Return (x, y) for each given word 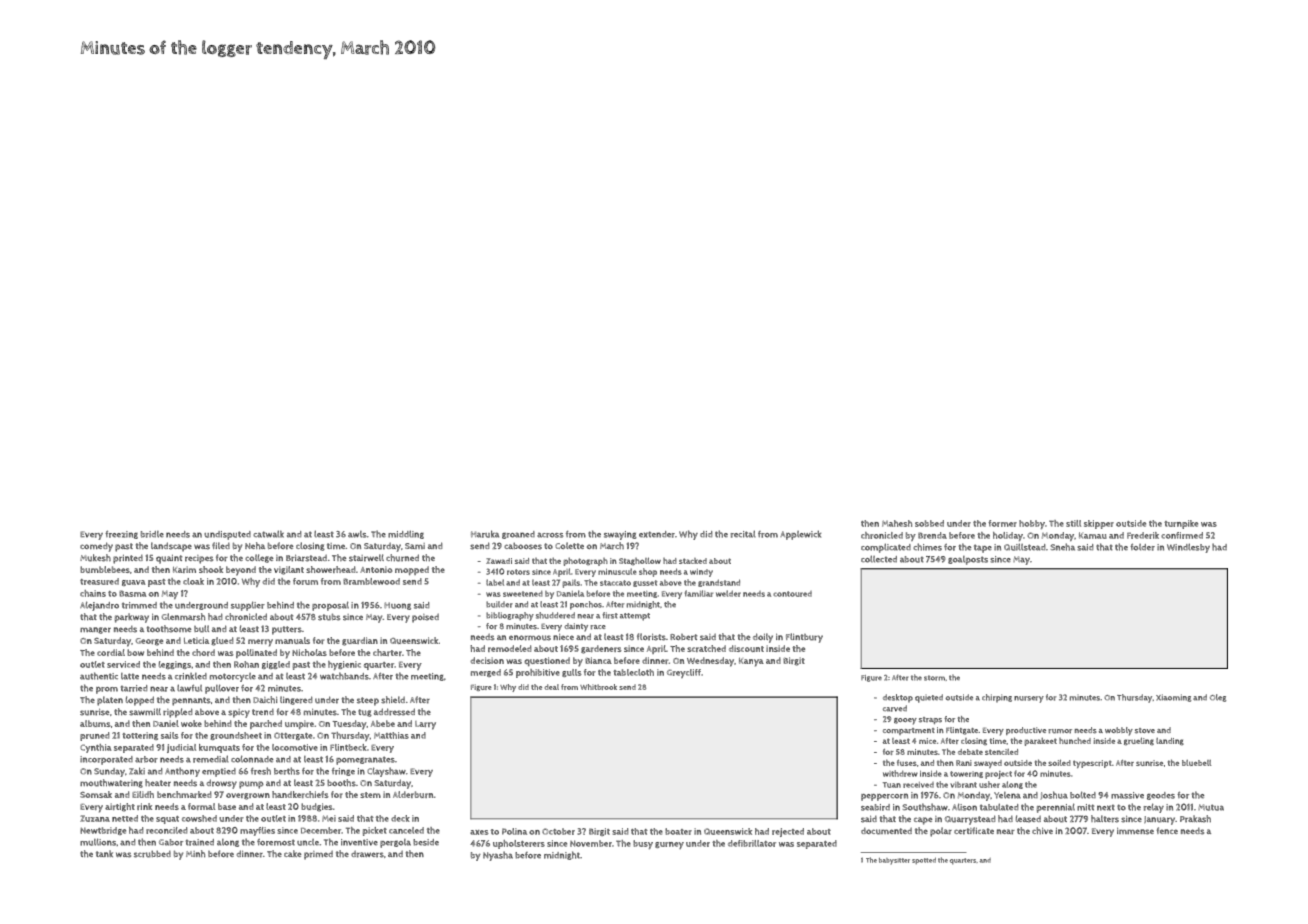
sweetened (523, 594)
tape (983, 548)
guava (133, 583)
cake (292, 853)
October (558, 831)
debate (970, 752)
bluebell (1196, 763)
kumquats (219, 748)
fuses (907, 763)
